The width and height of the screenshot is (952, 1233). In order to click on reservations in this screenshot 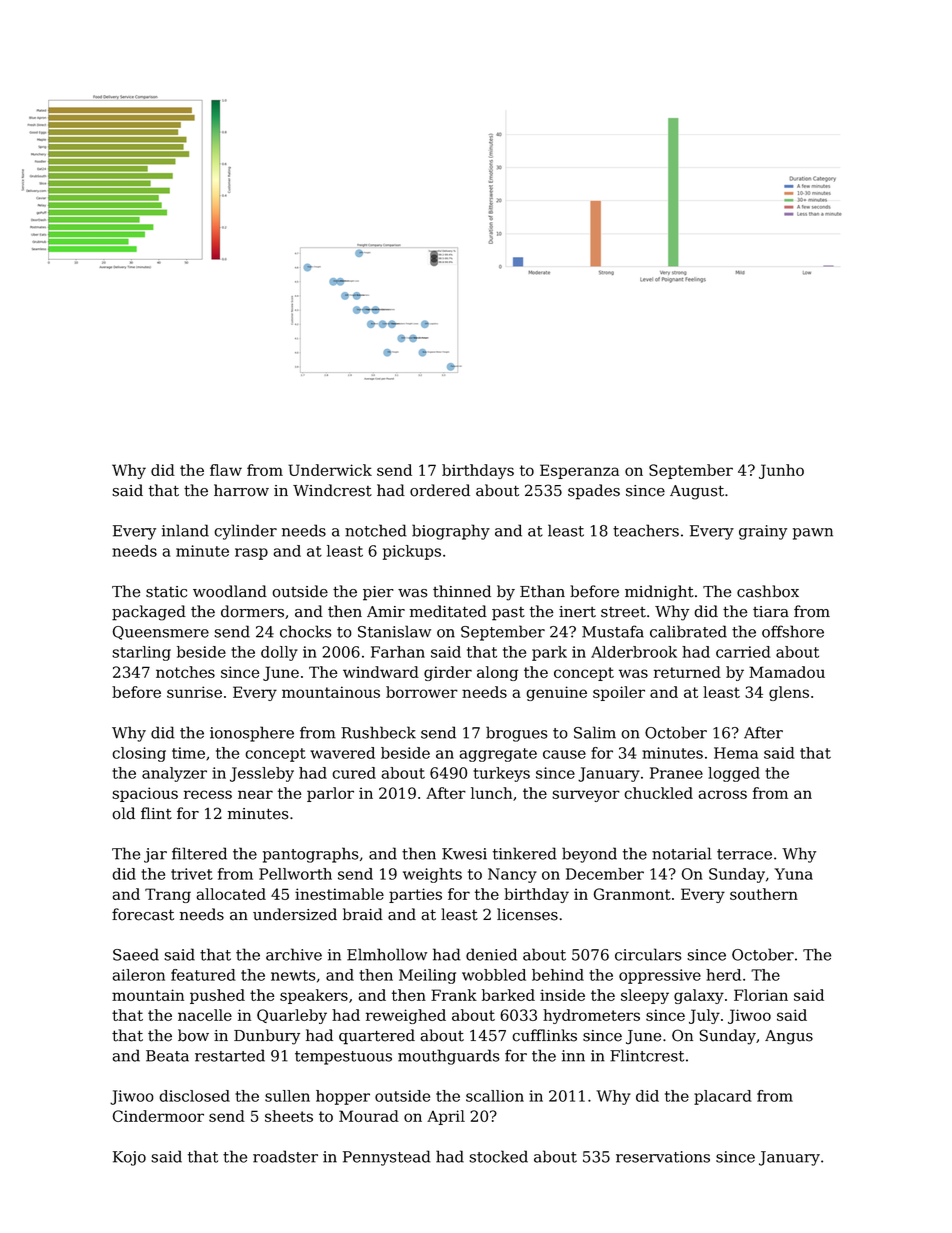, I will do `click(663, 1157)`.
